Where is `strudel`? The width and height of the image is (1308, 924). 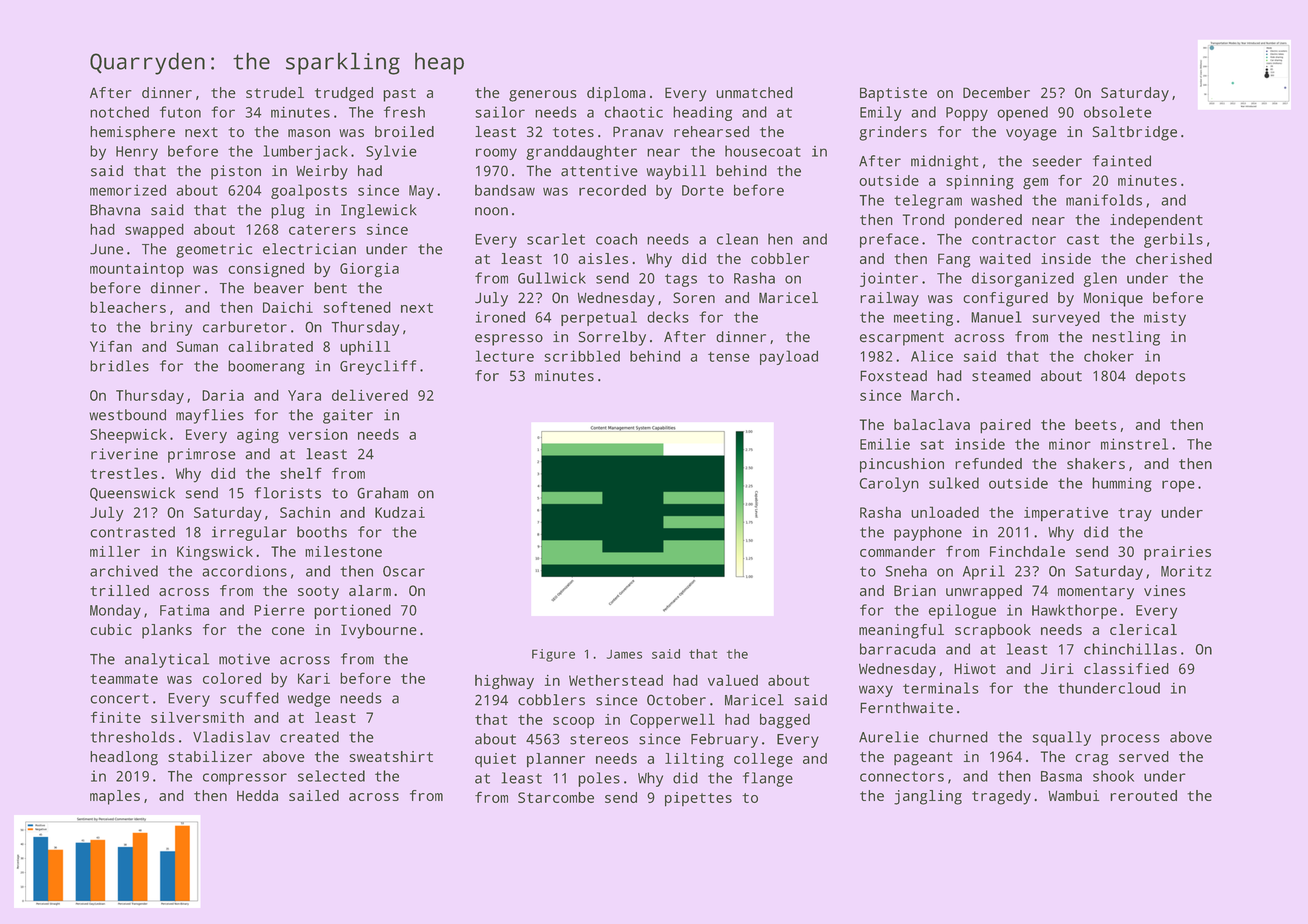
strudel is located at coordinates (275, 92).
